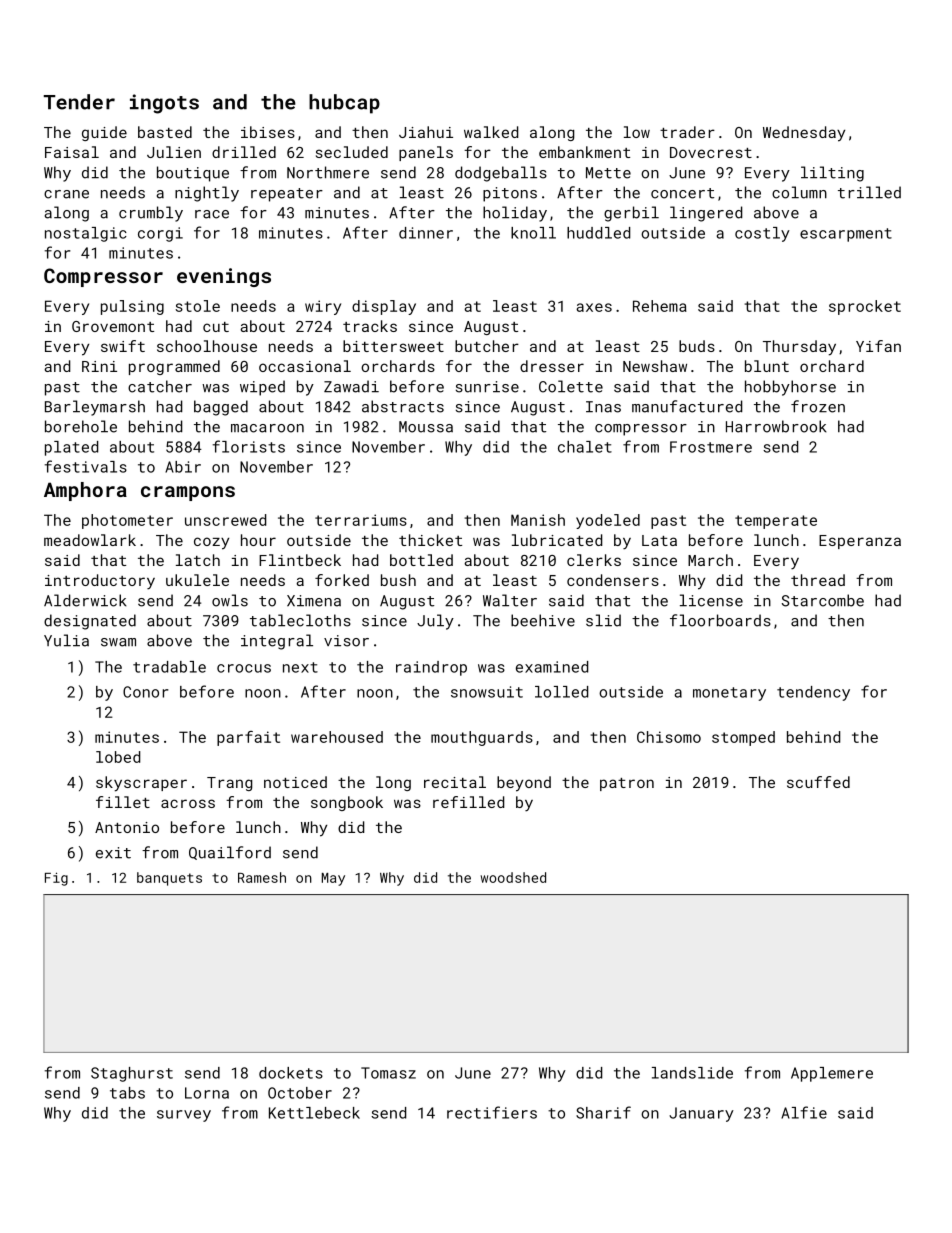  I want to click on Fig, so click(56, 879).
